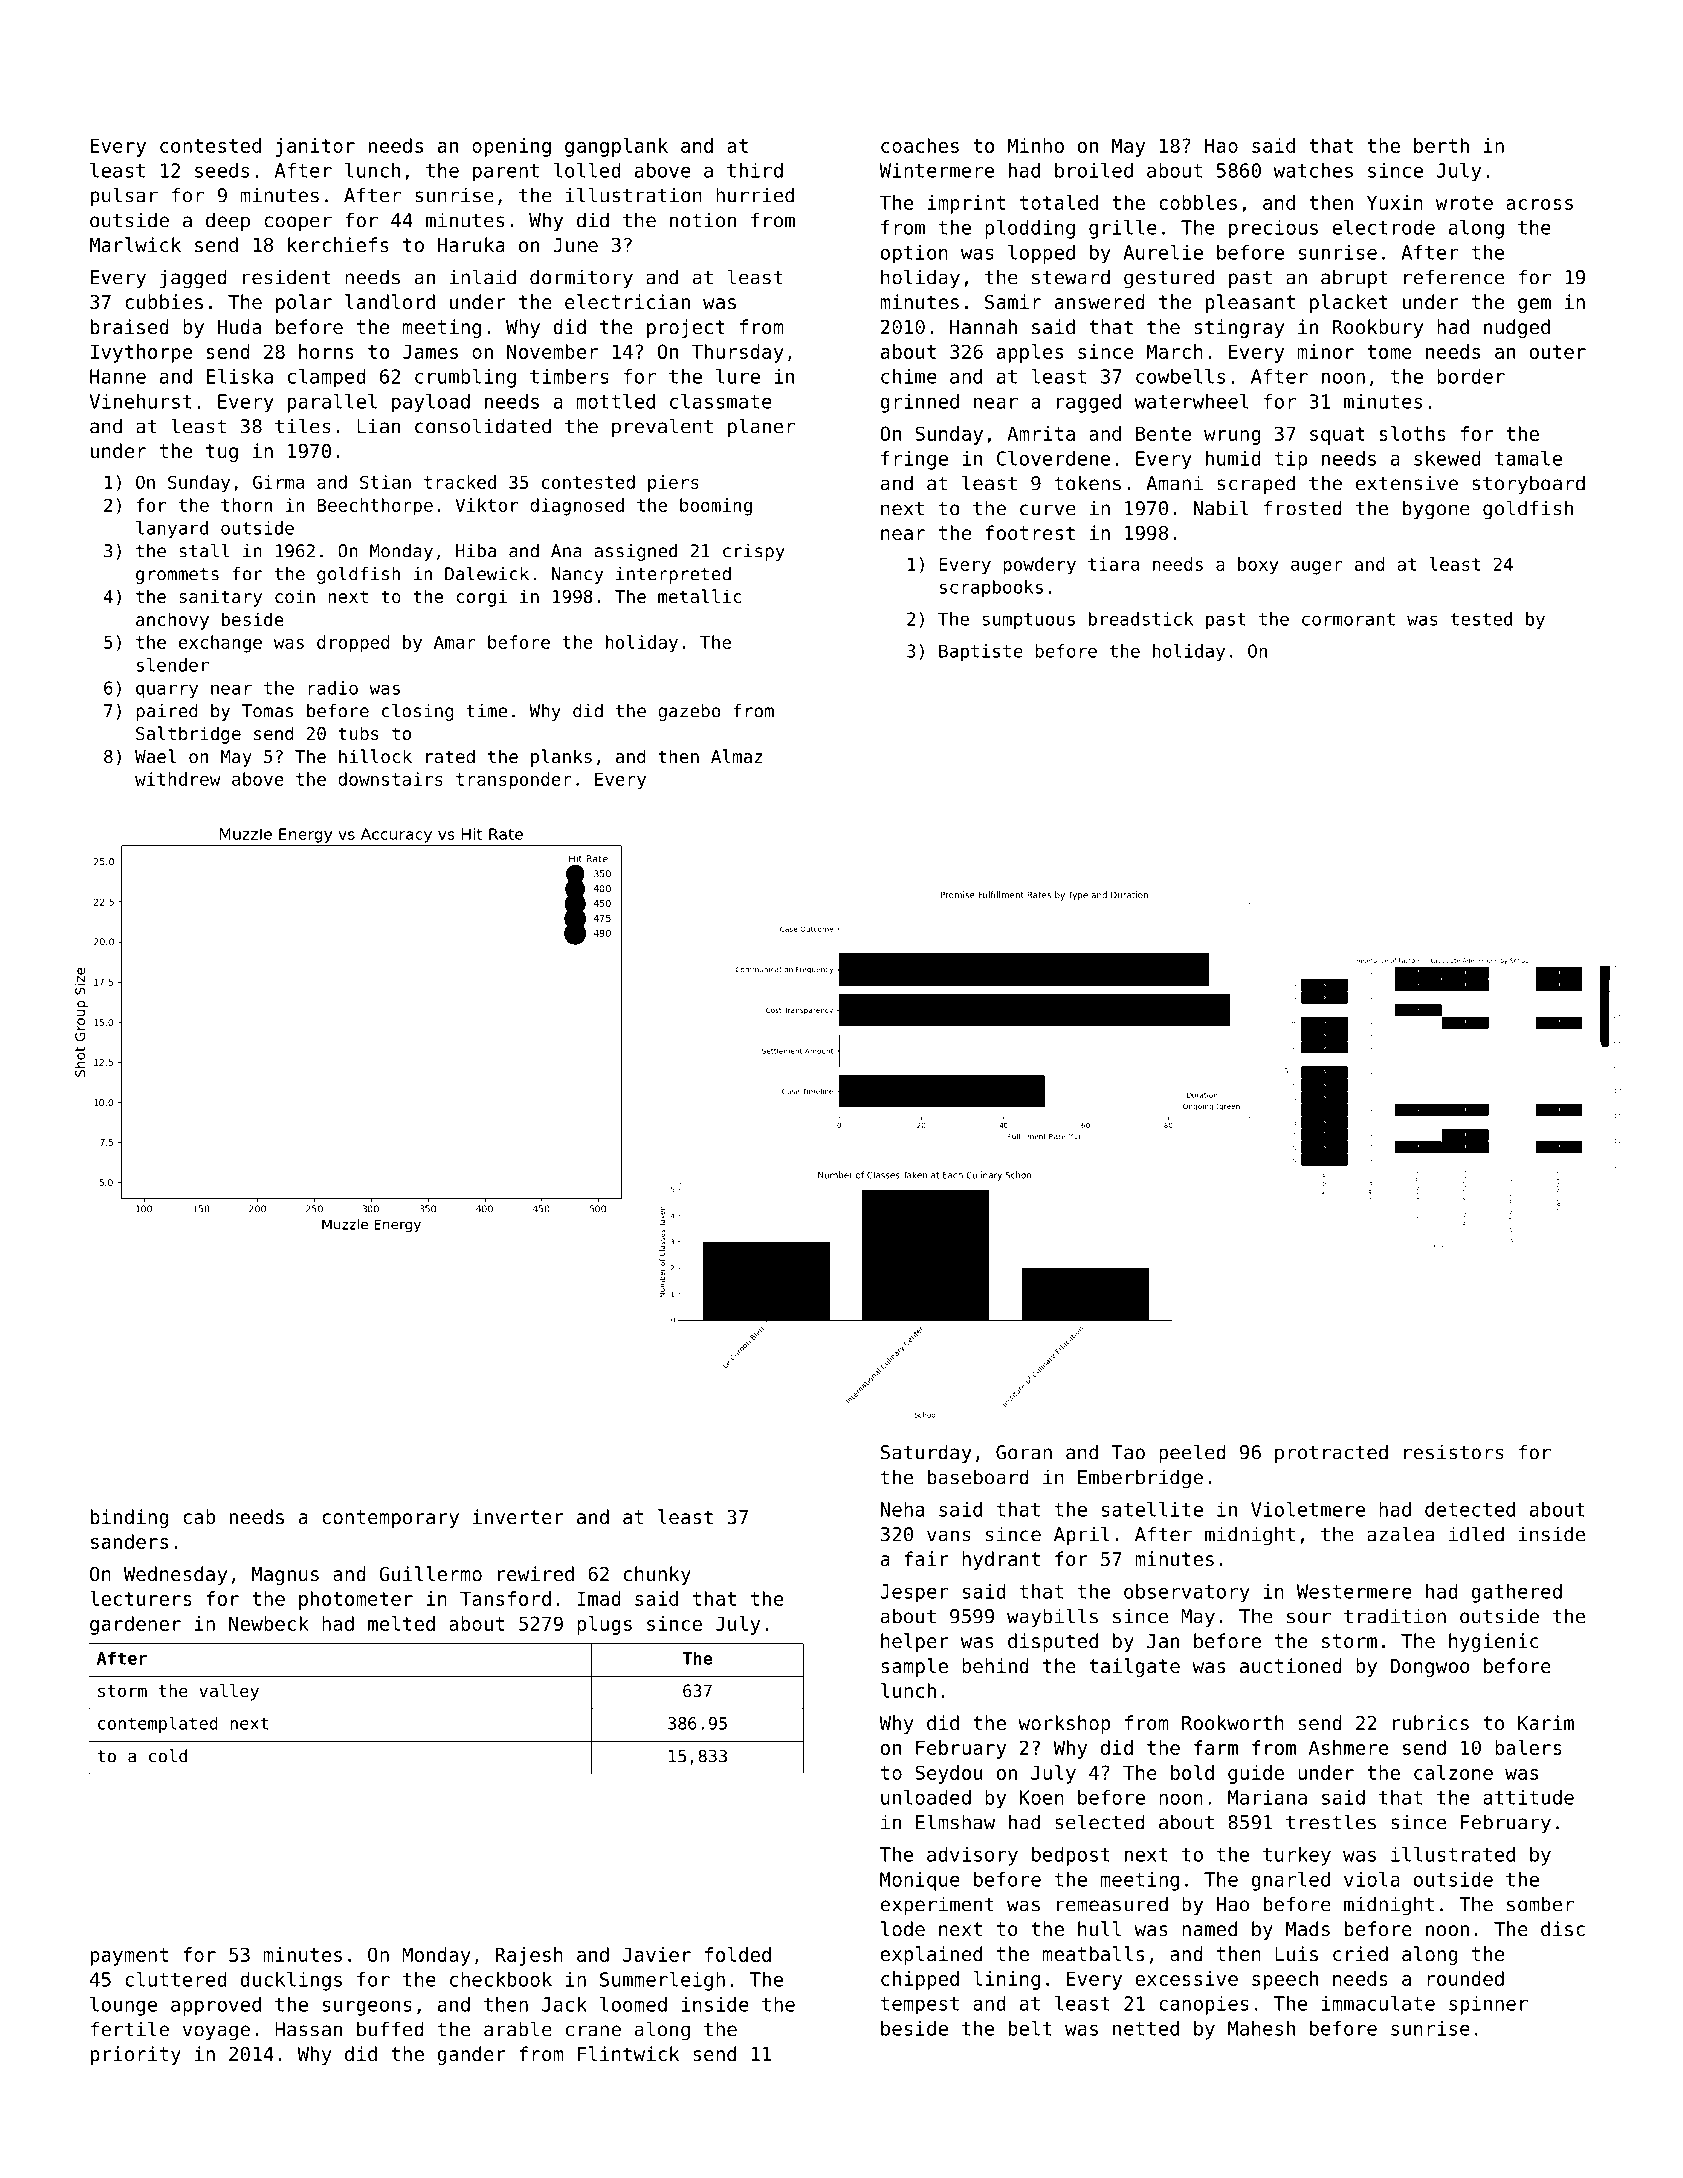 This screenshot has height=2178, width=1683. I want to click on downstairs, so click(390, 779).
